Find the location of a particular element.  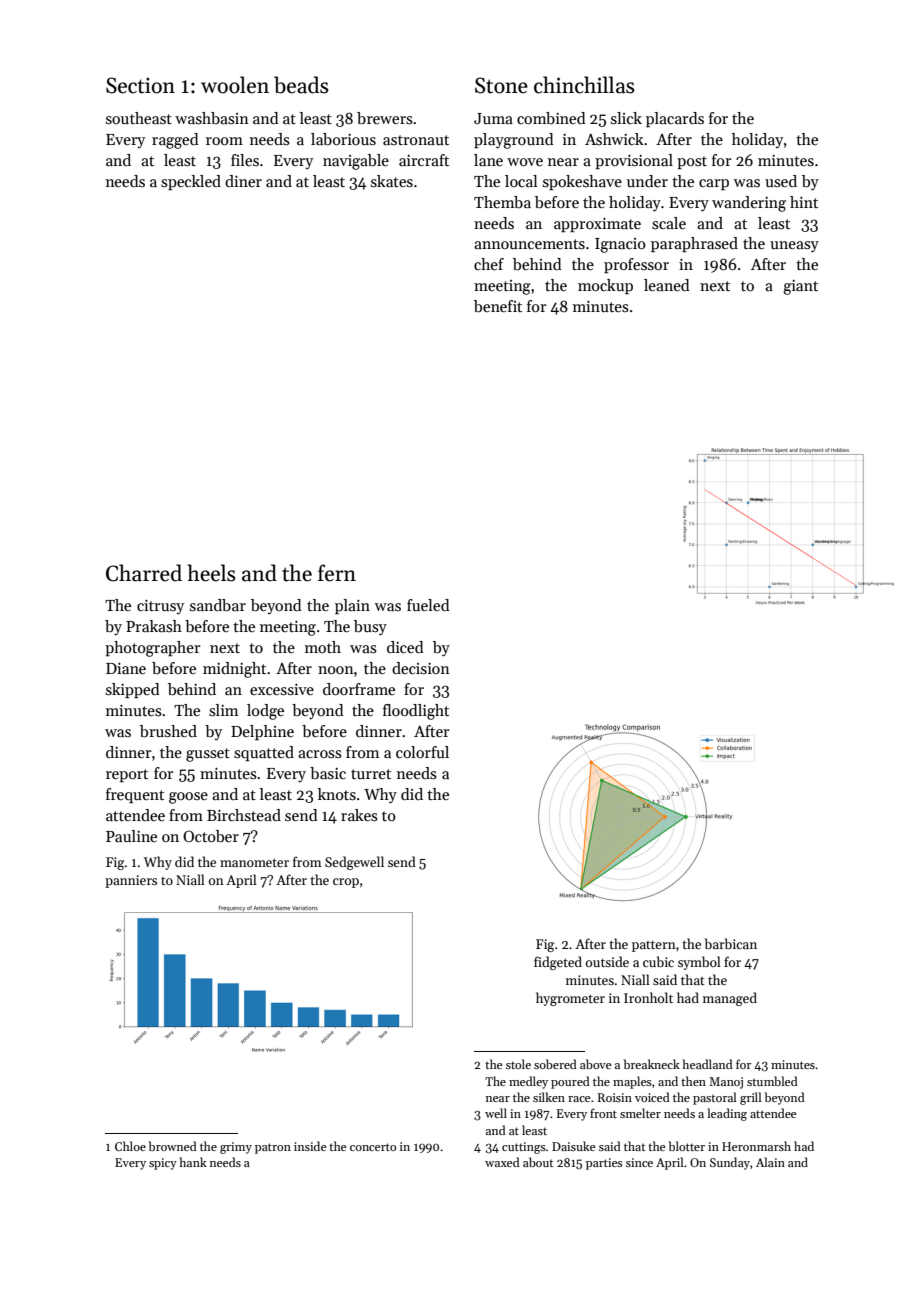

skates is located at coordinates (392, 181).
